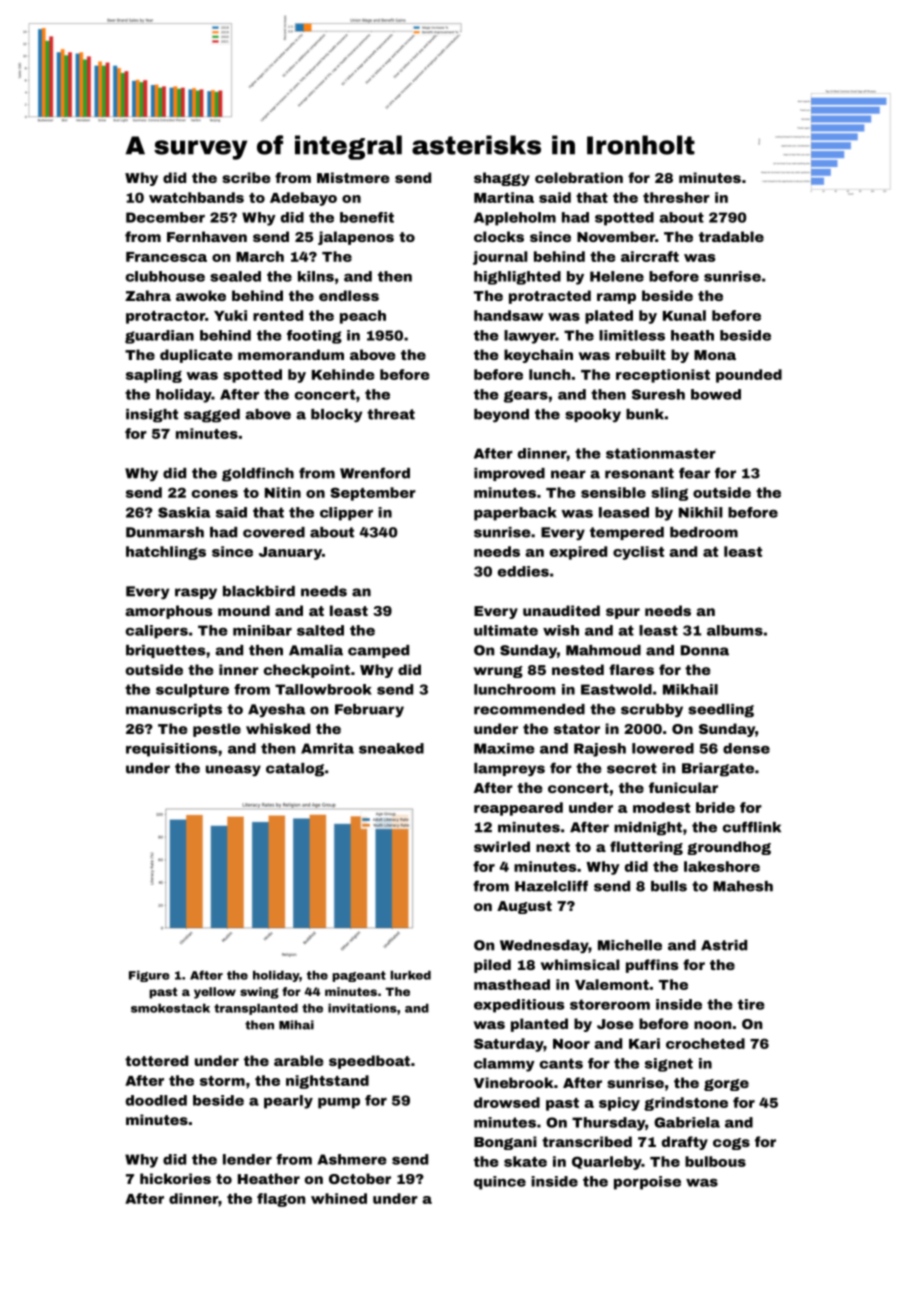 Image resolution: width=908 pixels, height=1316 pixels. I want to click on doodled, so click(156, 1100).
